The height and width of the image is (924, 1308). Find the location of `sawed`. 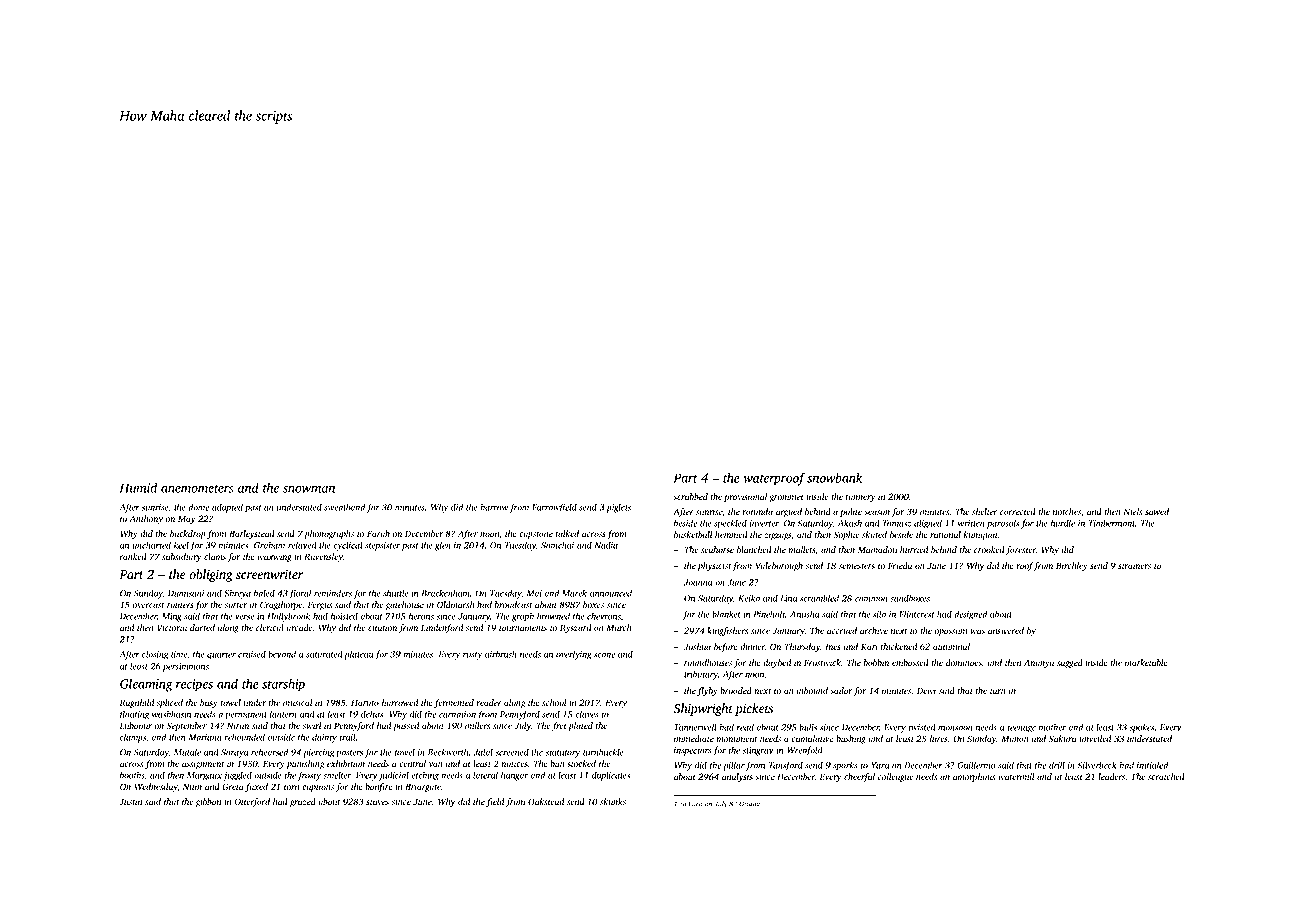

sawed is located at coordinates (1157, 511).
